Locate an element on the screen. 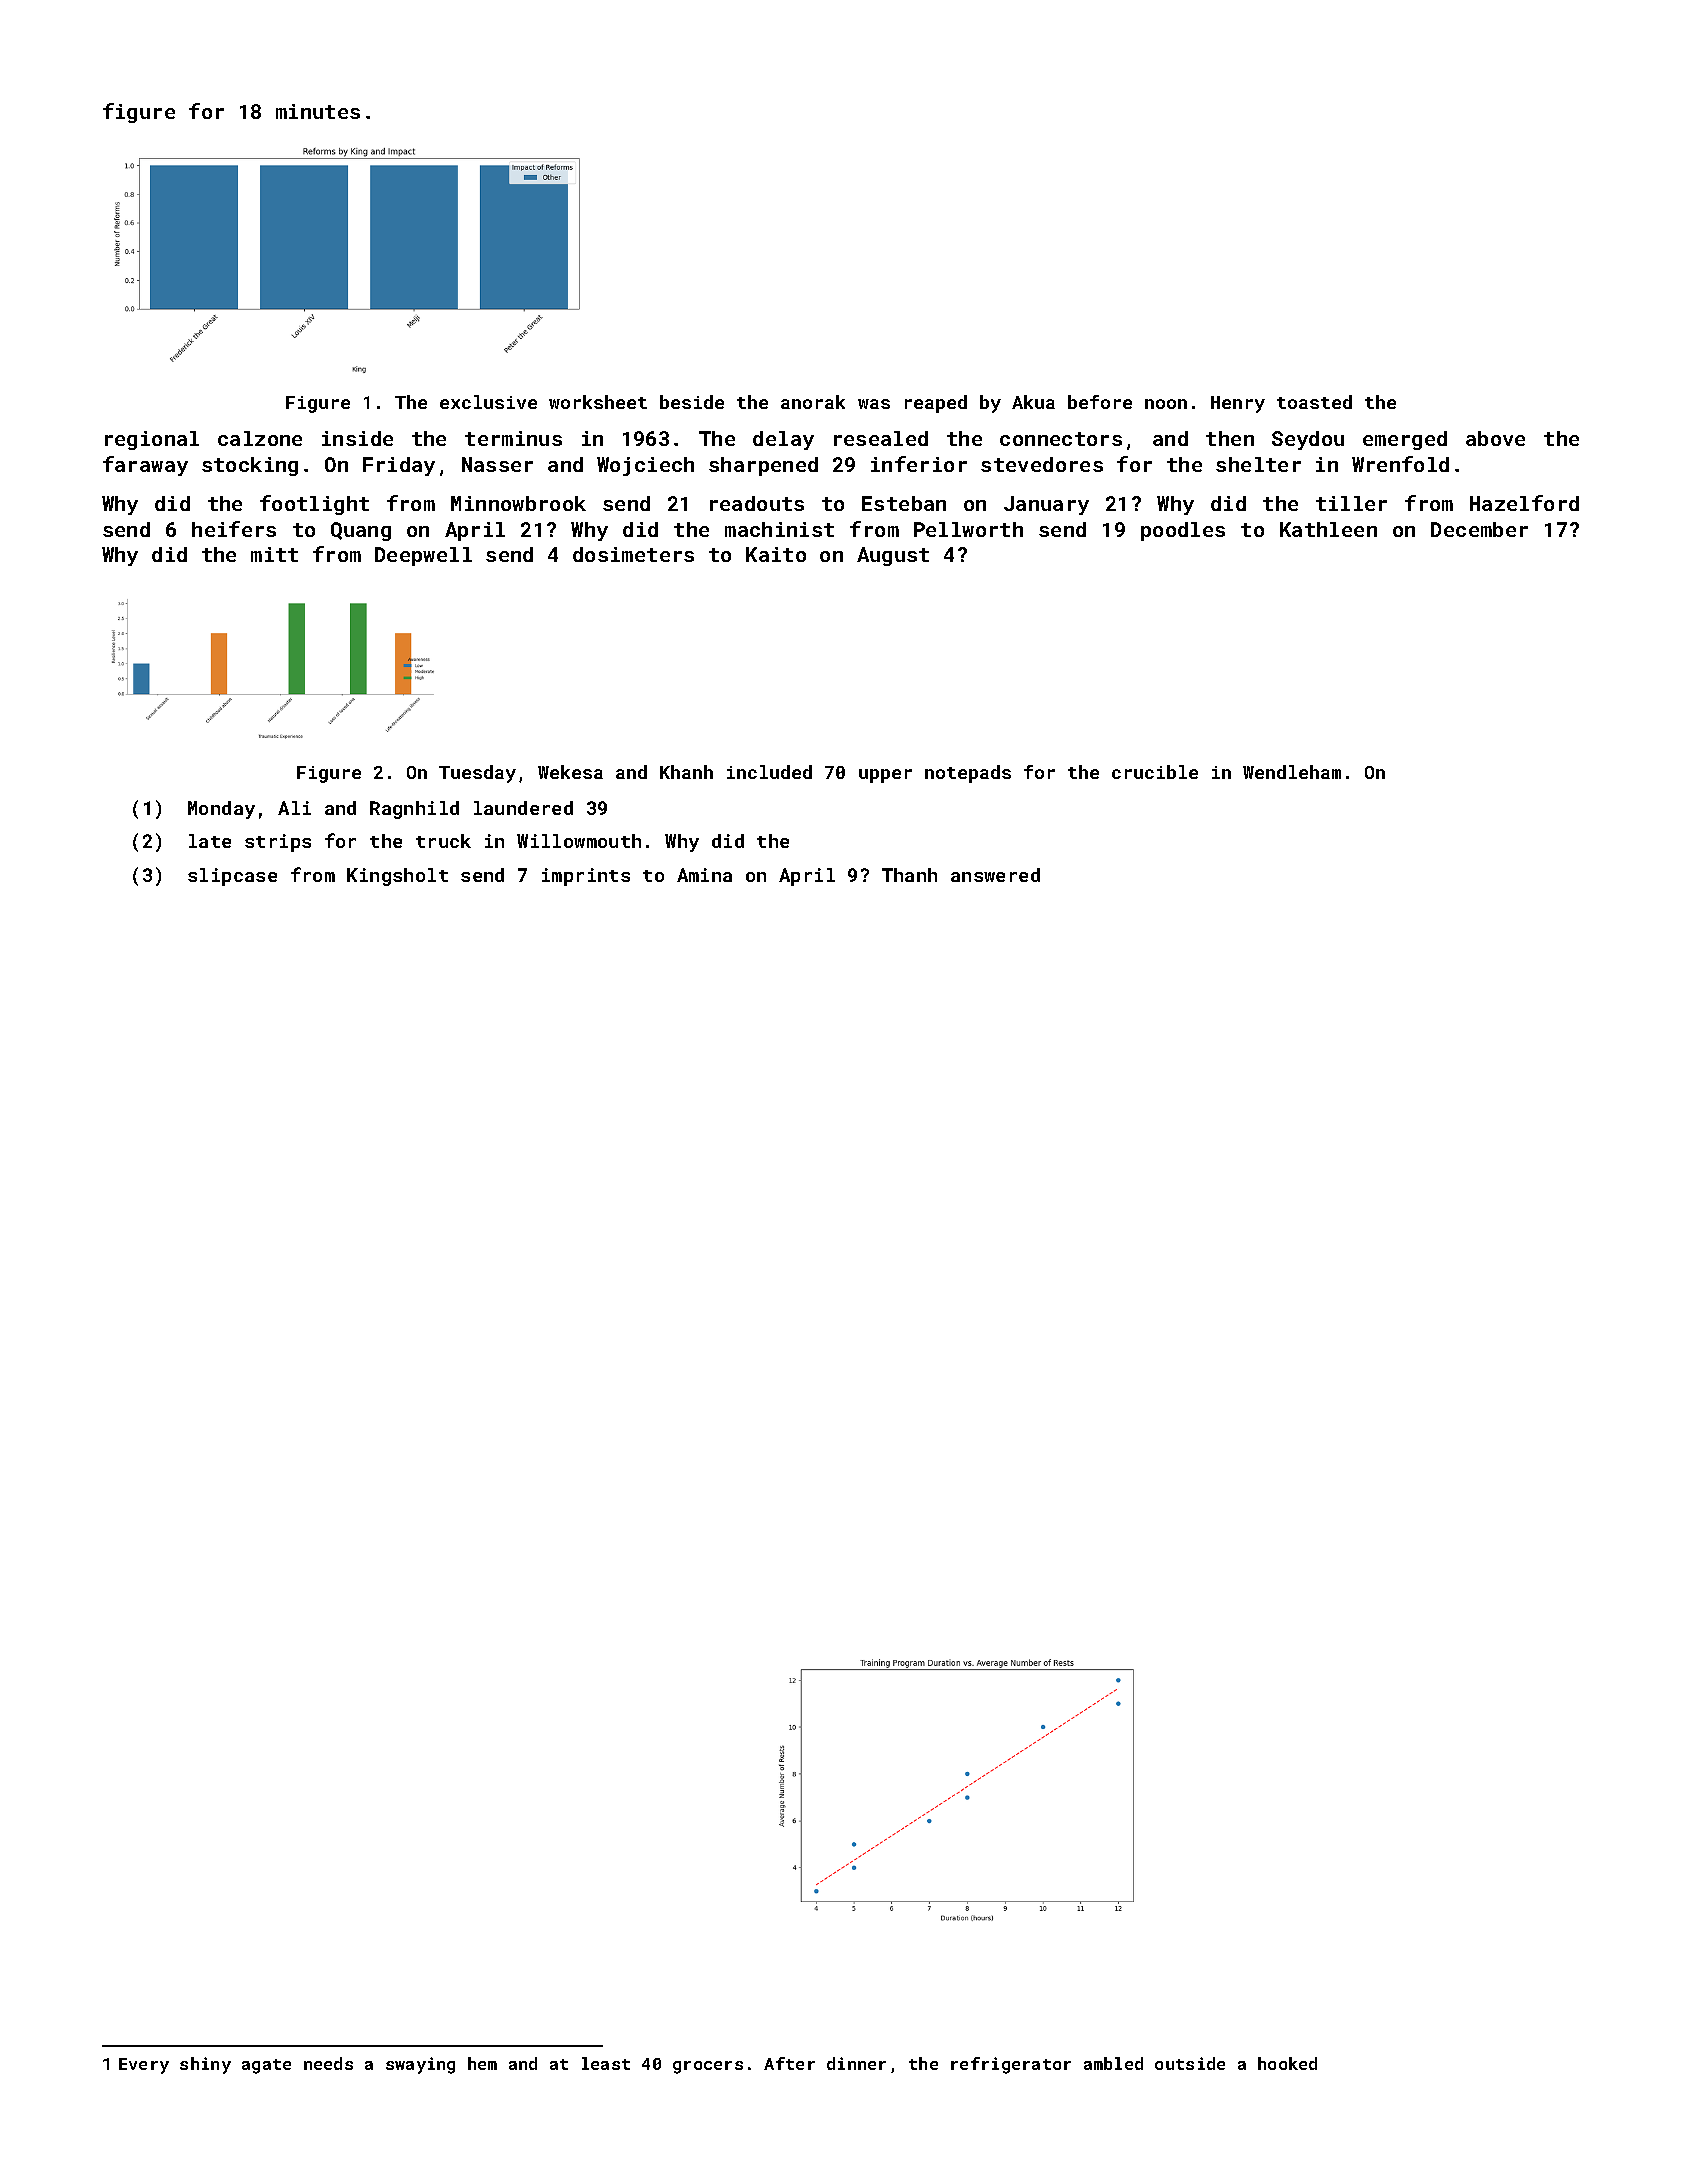  poodles is located at coordinates (1183, 531).
